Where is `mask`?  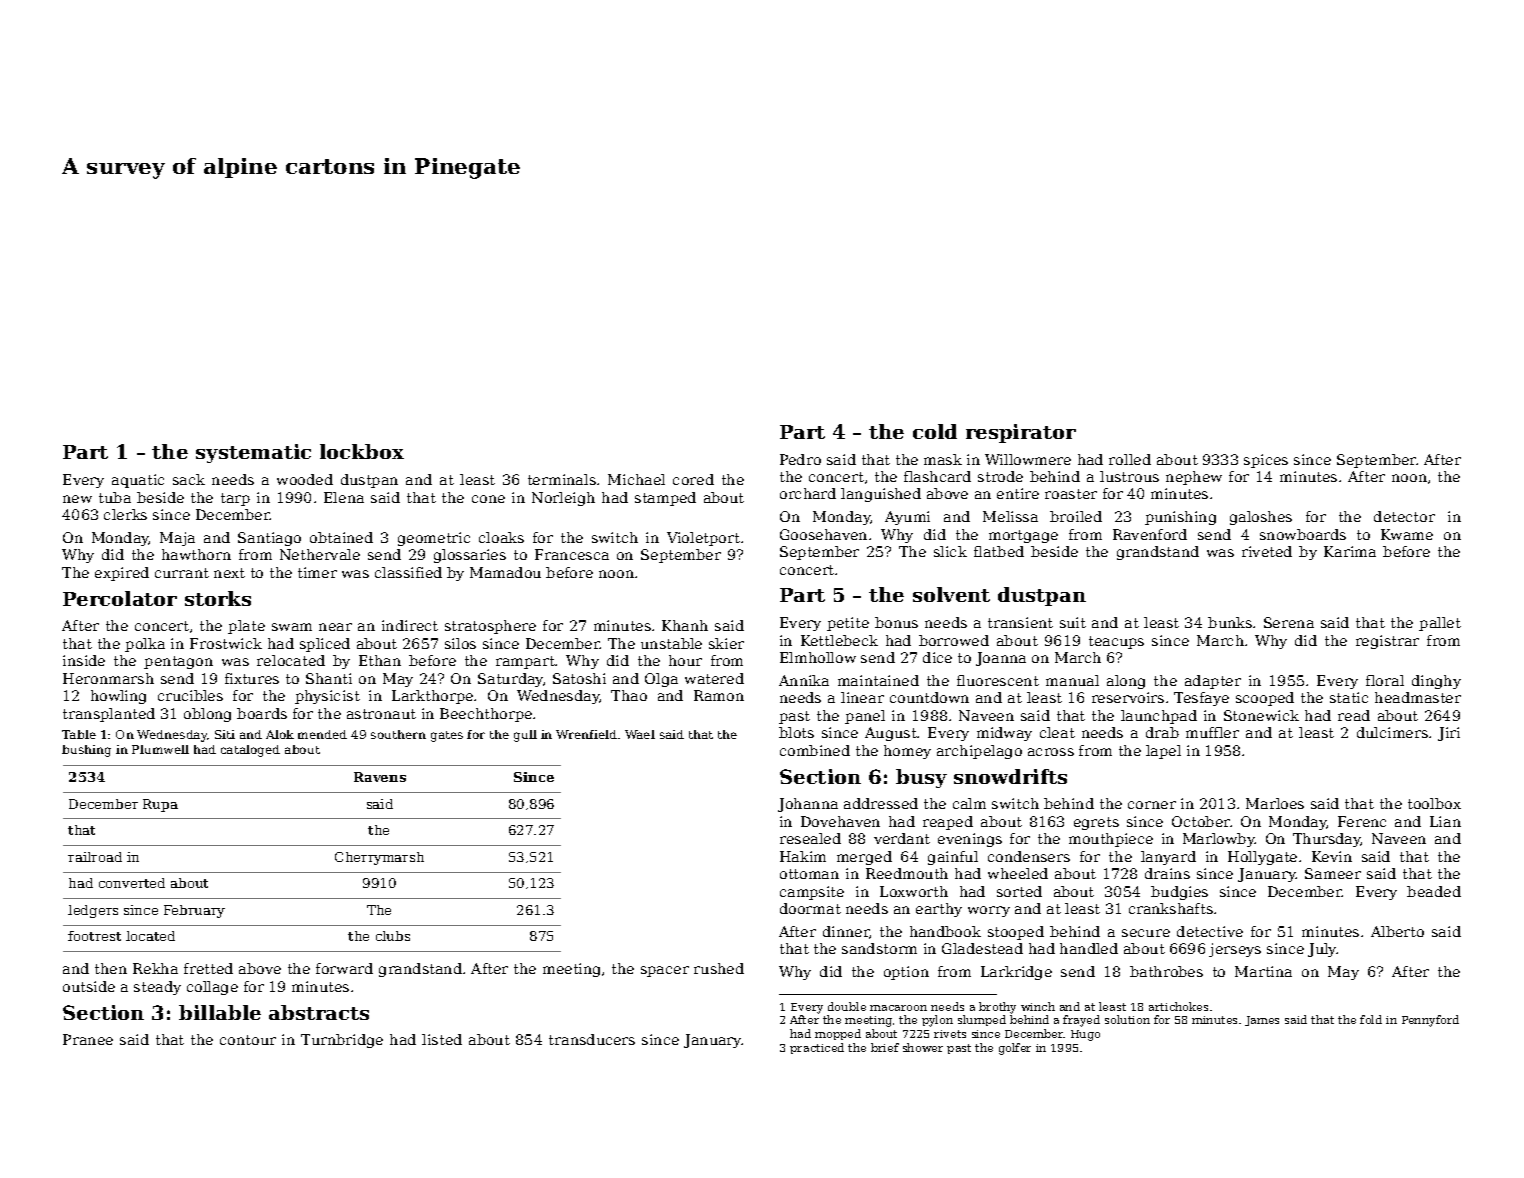 mask is located at coordinates (943, 459).
